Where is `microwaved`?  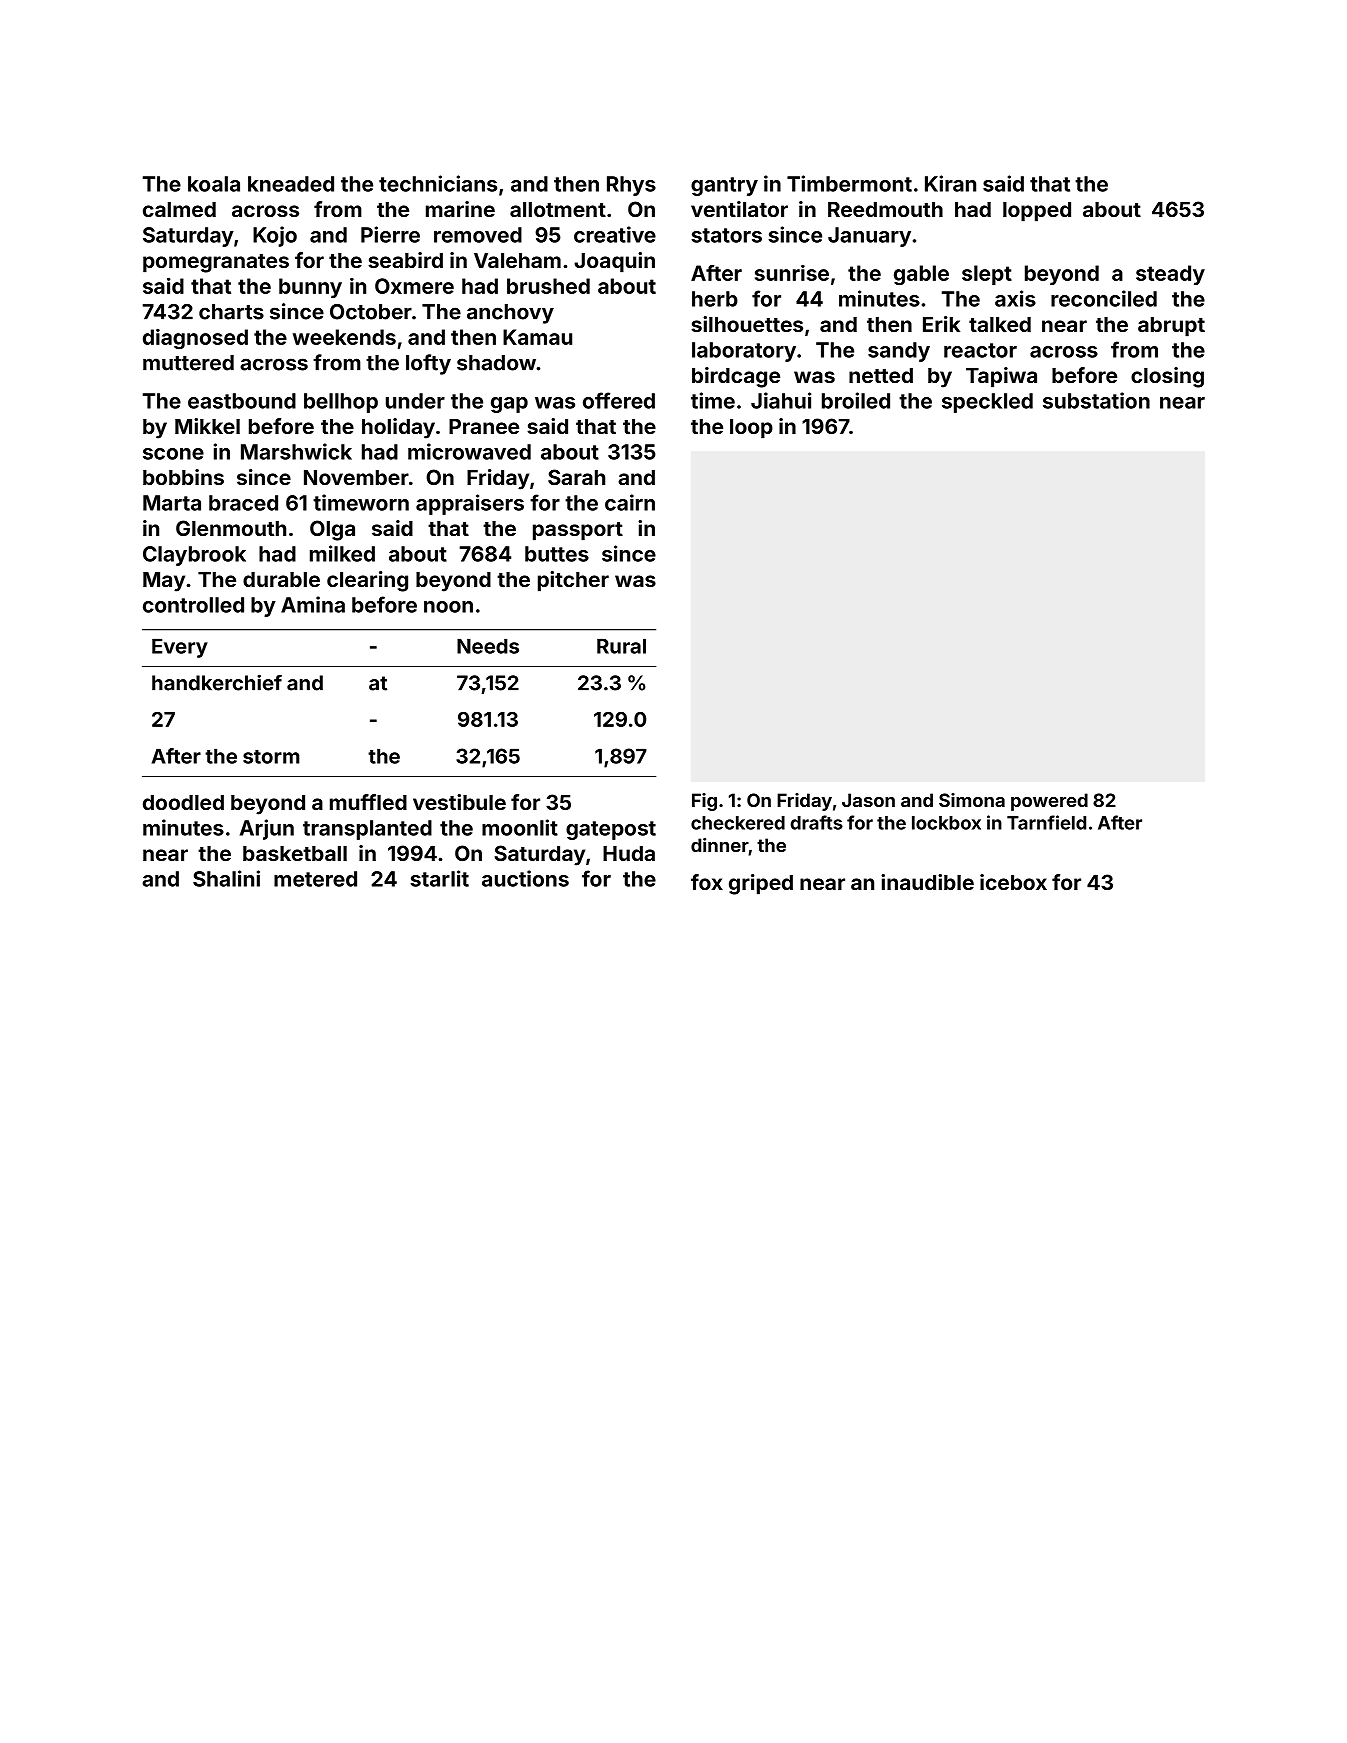 microwaved is located at coordinates (469, 451).
